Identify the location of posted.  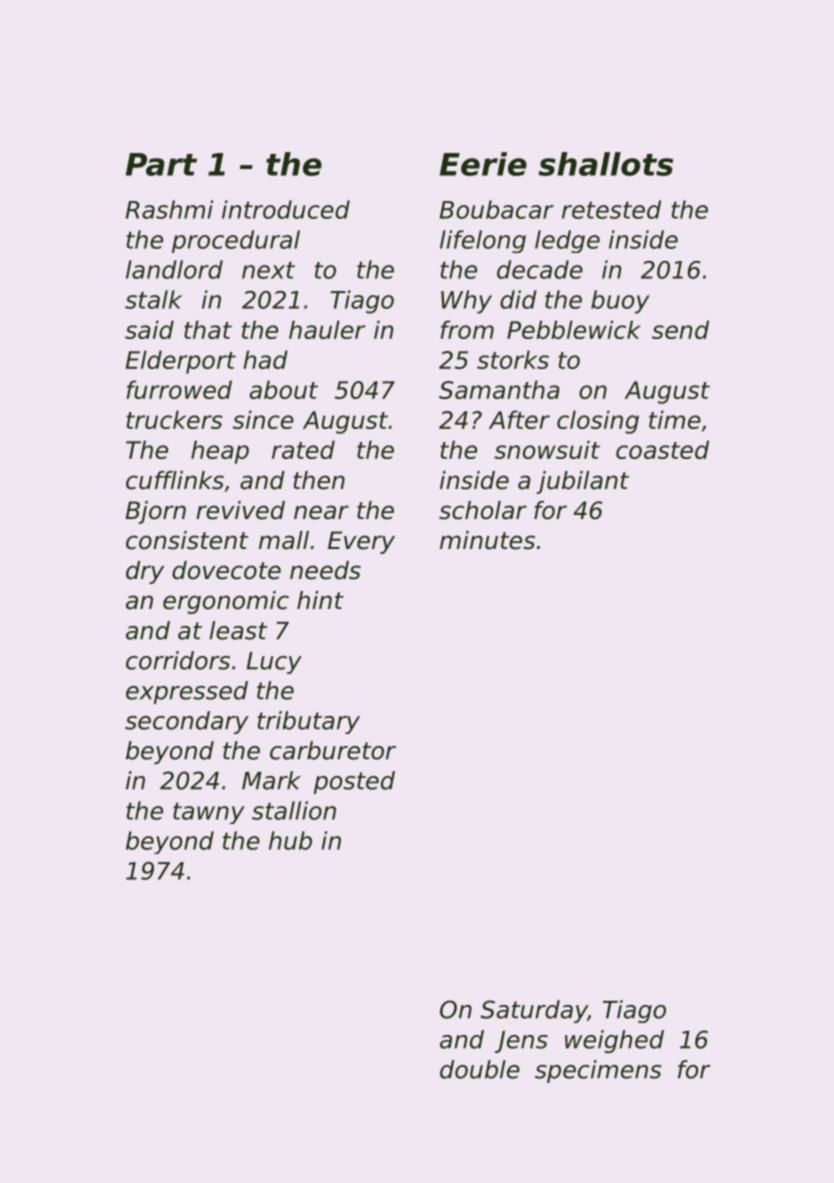
(354, 782).
